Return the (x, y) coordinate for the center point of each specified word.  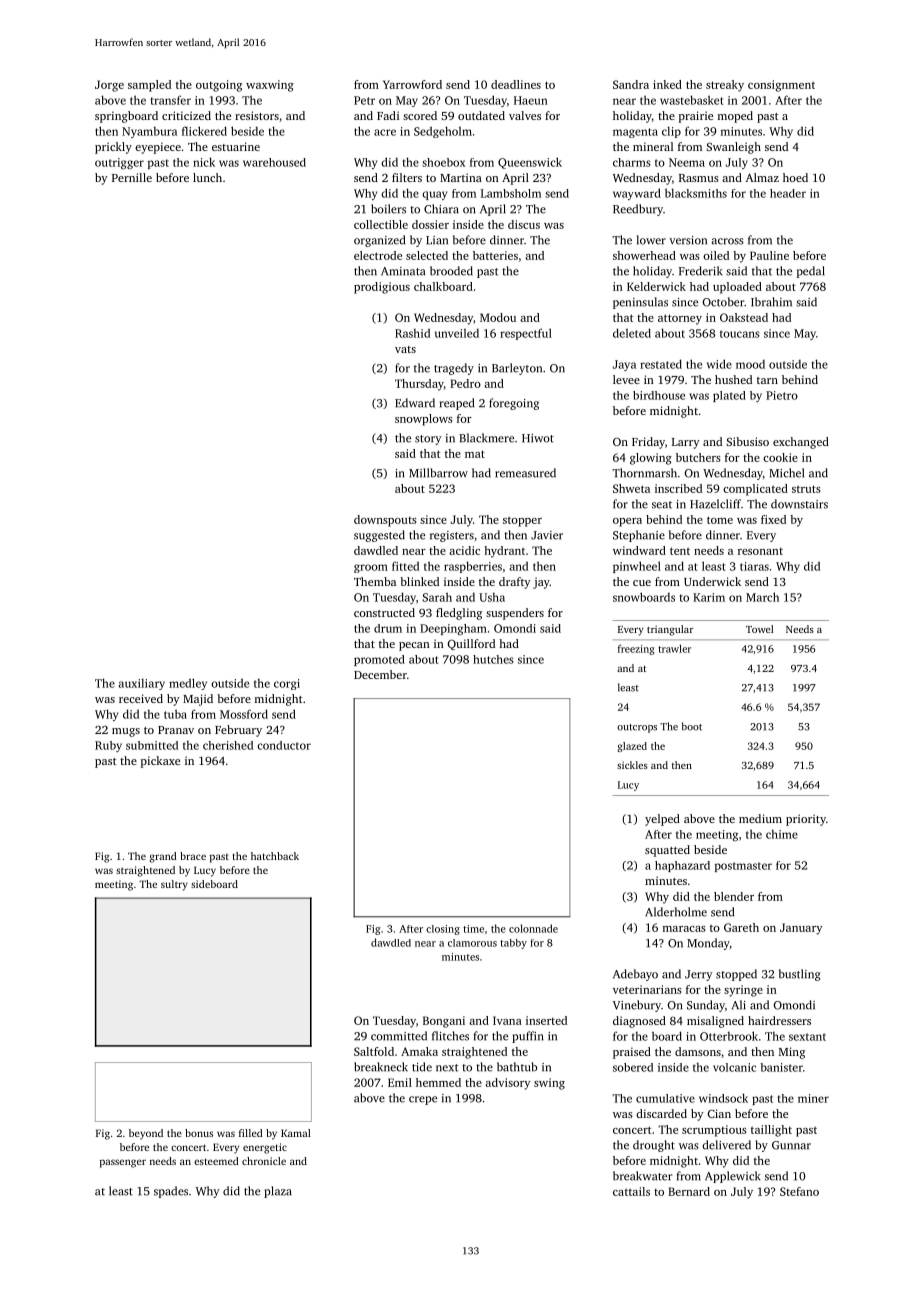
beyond (146, 1134)
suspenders (515, 614)
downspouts (385, 521)
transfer (171, 100)
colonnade (533, 928)
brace (193, 856)
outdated (481, 115)
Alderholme (676, 912)
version (688, 240)
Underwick (712, 581)
